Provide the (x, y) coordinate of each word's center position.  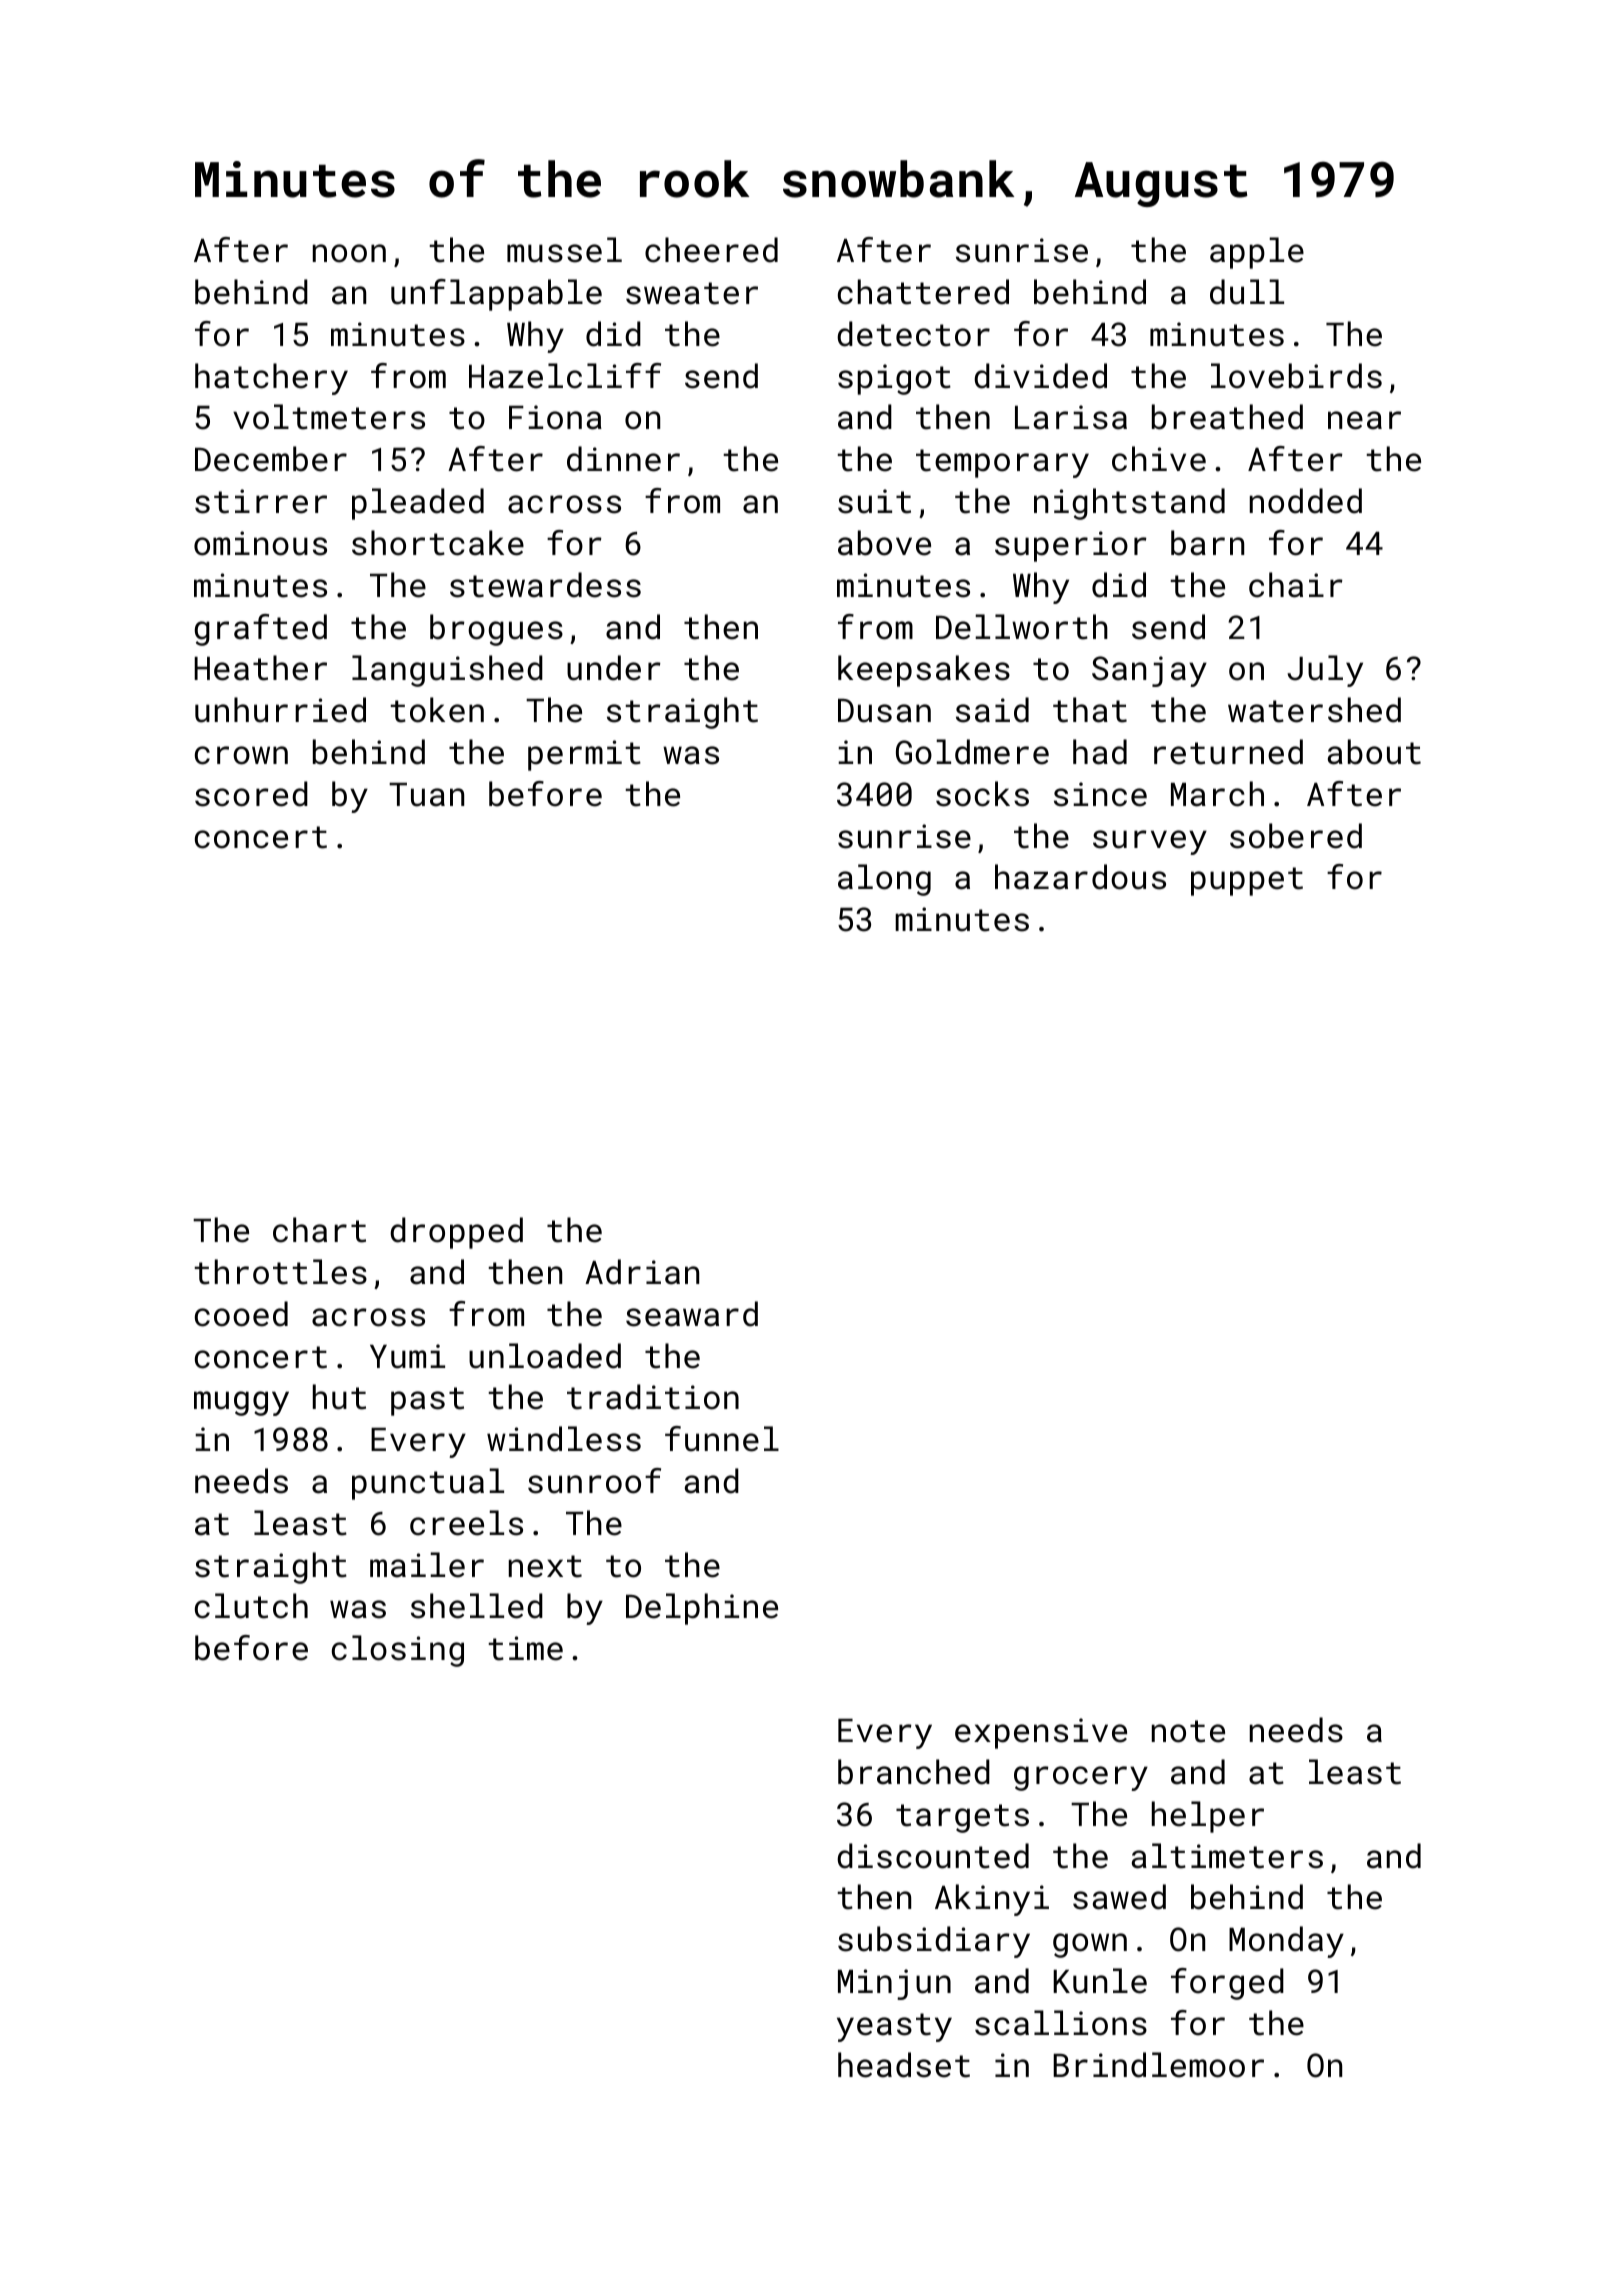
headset (904, 2065)
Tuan (426, 795)
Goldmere (972, 752)
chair (1296, 585)
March (1217, 794)
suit (874, 501)
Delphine (702, 1609)
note (1188, 1731)
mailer (427, 1565)
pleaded (418, 504)
